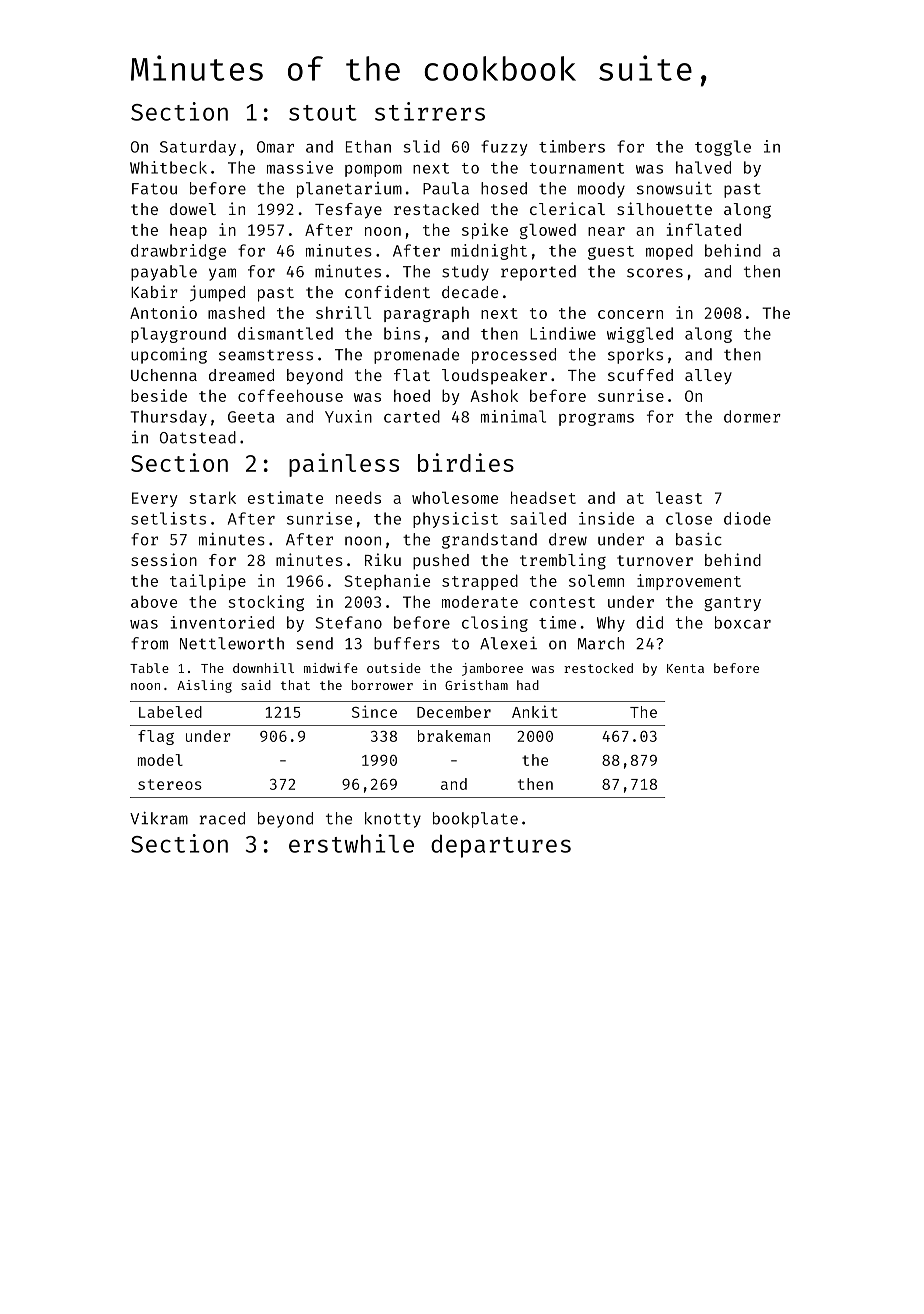  Describe the element at coordinates (732, 604) in the screenshot. I see `gantry` at that location.
